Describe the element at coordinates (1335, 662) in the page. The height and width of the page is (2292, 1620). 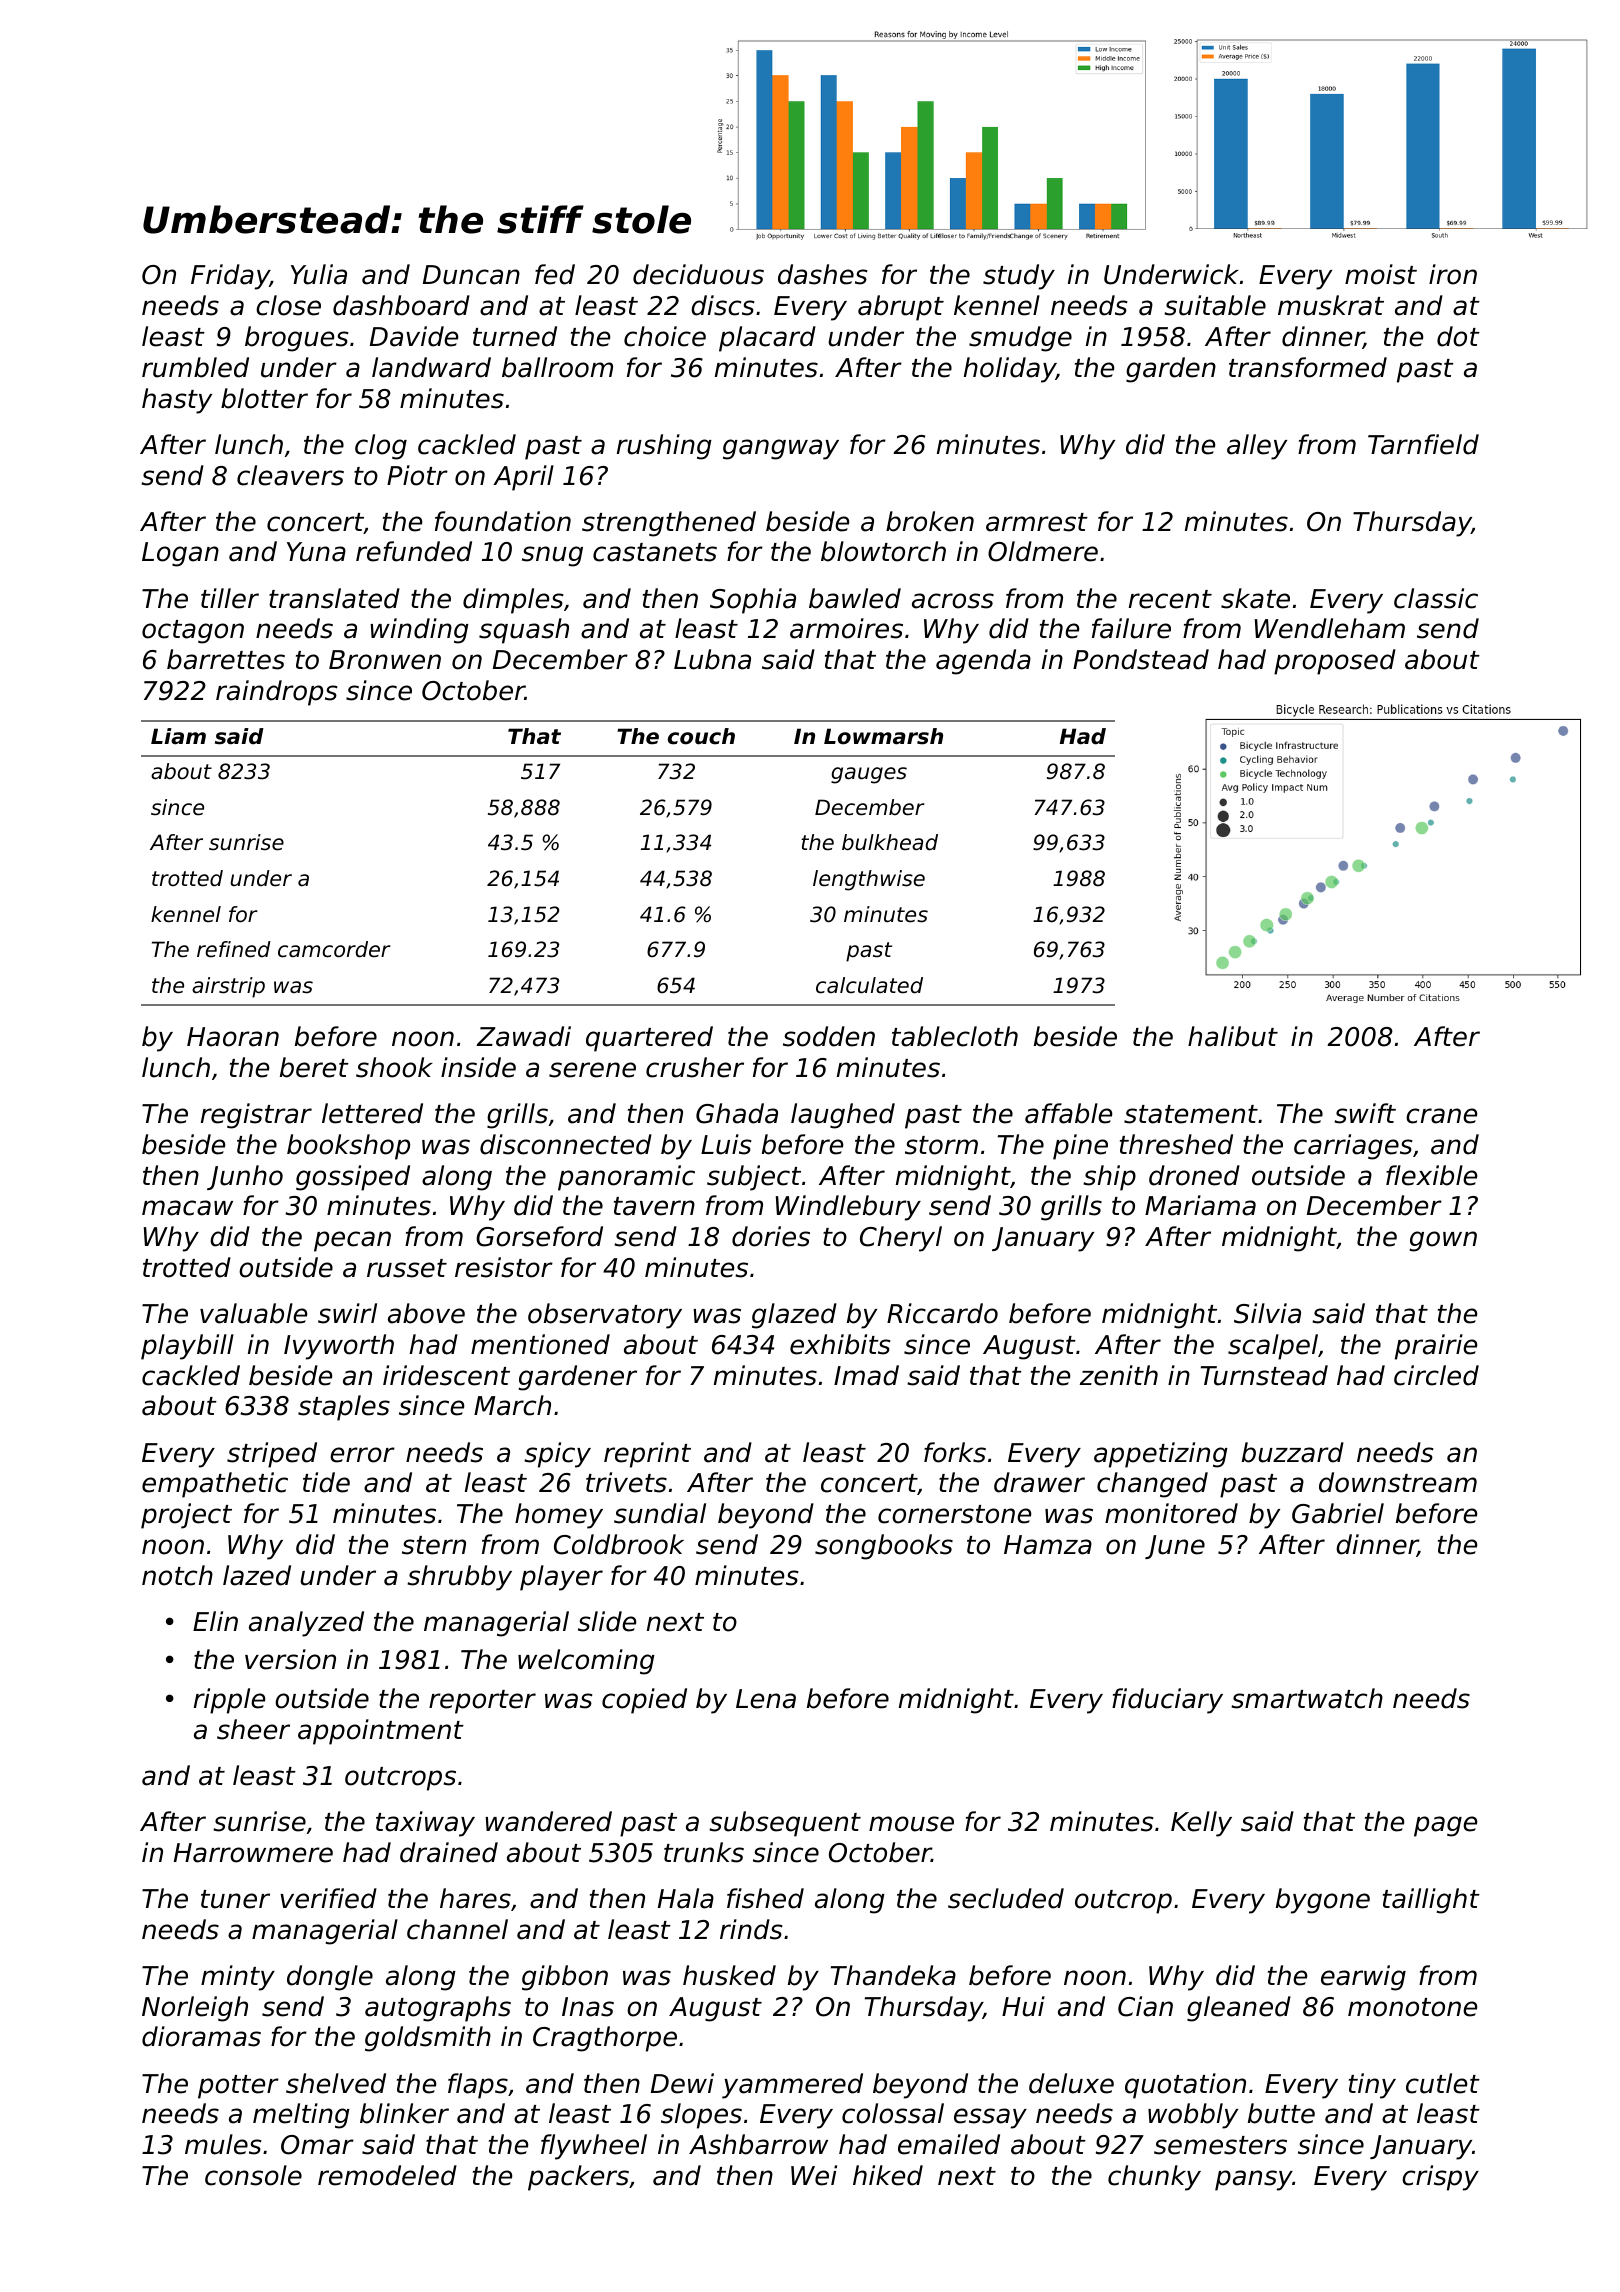
I see `proposed` at that location.
